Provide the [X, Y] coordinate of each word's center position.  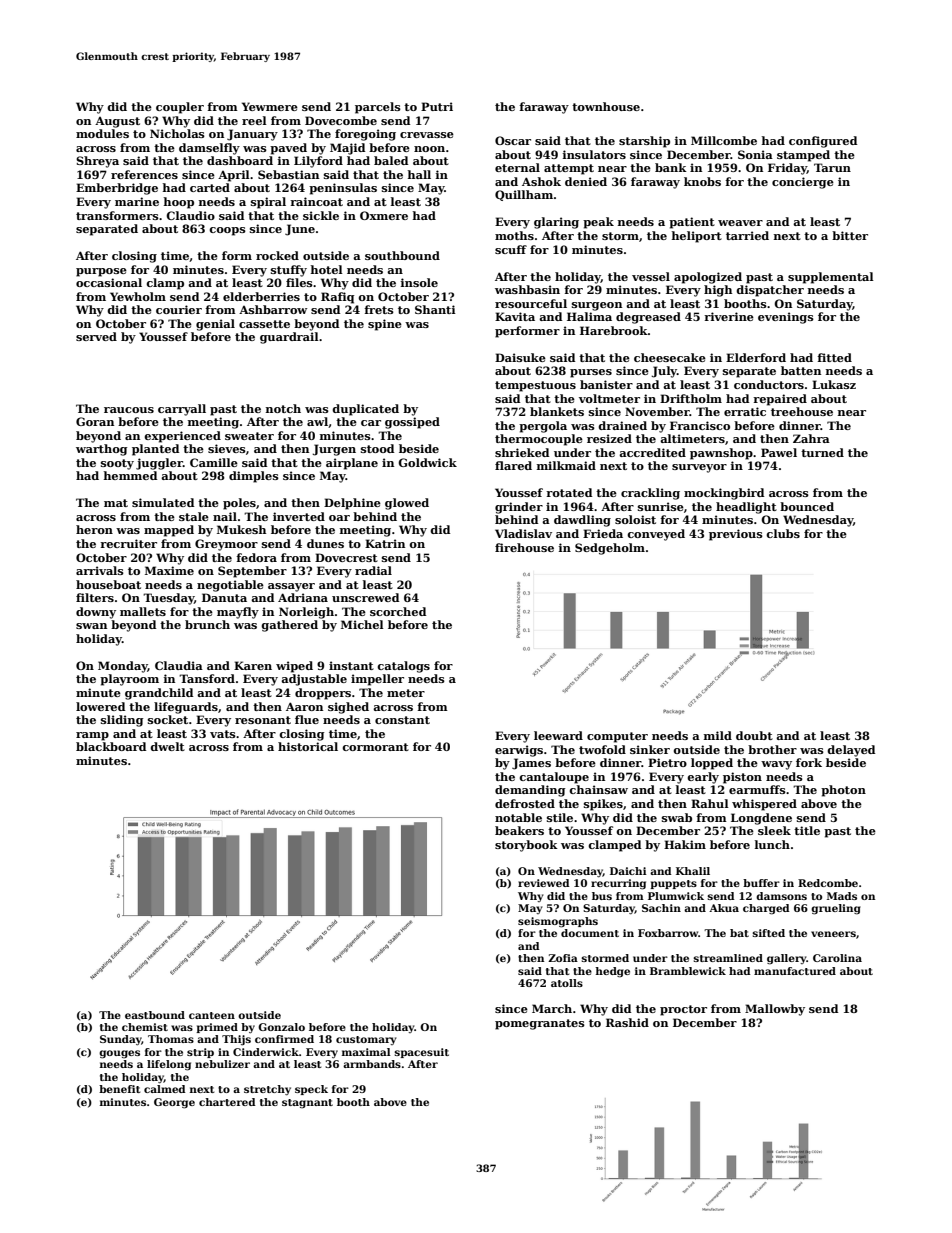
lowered [100, 706]
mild [718, 735]
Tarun [832, 167]
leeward [558, 735]
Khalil [693, 871]
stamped [803, 156]
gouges [119, 1054]
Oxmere [384, 215]
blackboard [111, 746]
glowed [407, 504]
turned [822, 452]
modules [102, 133]
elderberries [261, 296]
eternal [517, 167]
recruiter [128, 543]
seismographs [558, 922]
